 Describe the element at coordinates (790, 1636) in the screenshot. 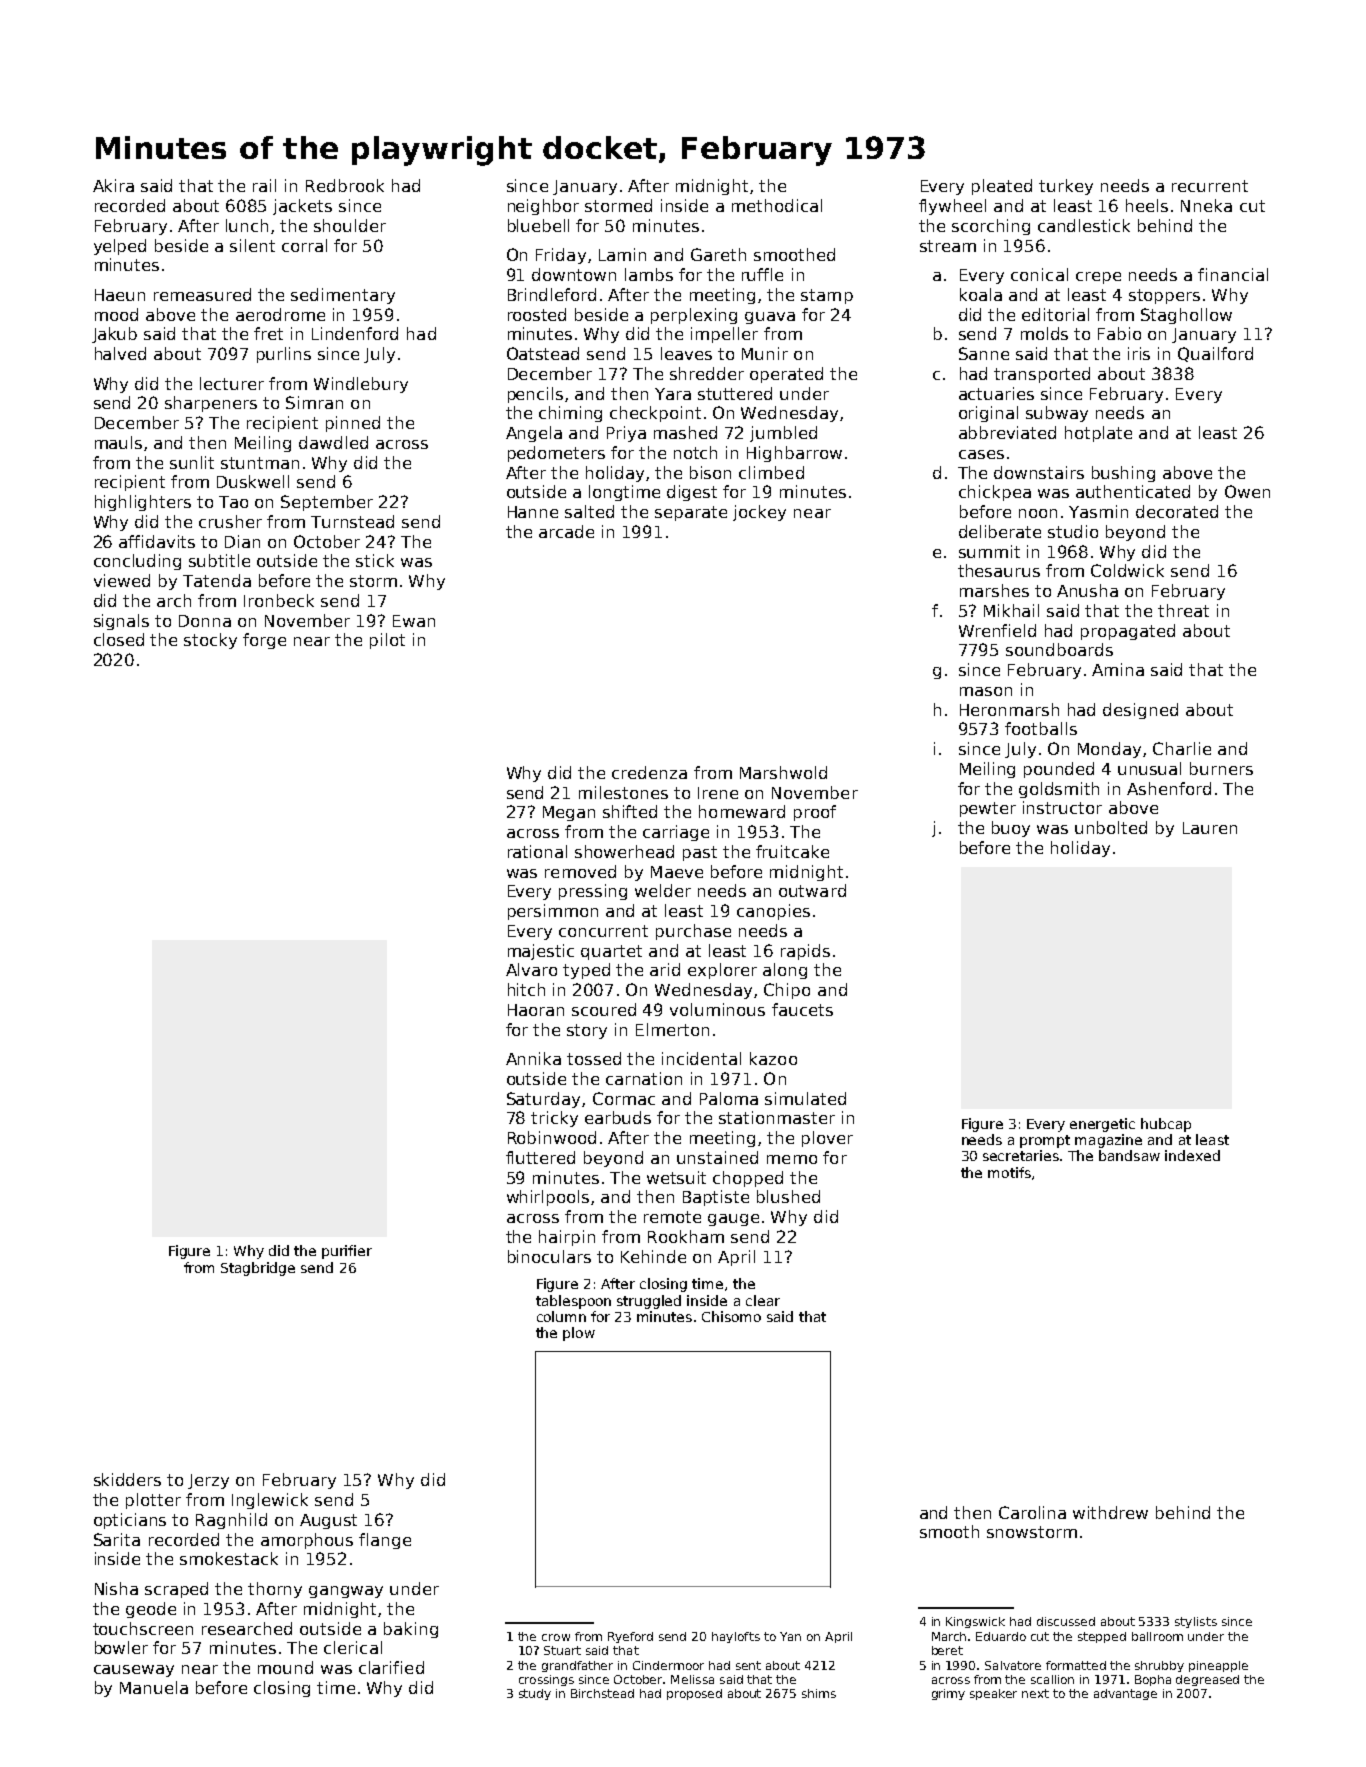

I see `Yan` at that location.
